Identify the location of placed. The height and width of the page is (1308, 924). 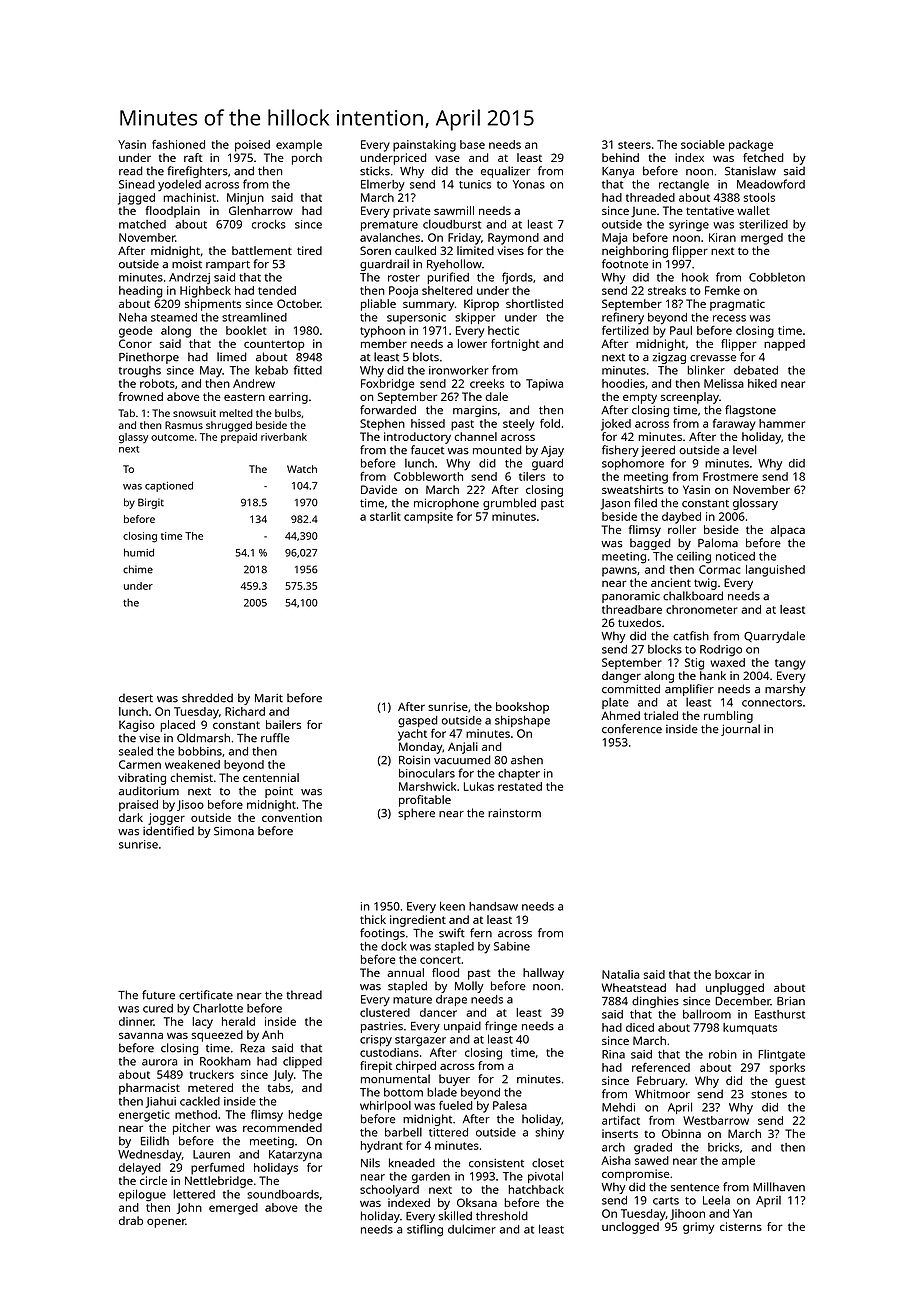
(177, 726).
